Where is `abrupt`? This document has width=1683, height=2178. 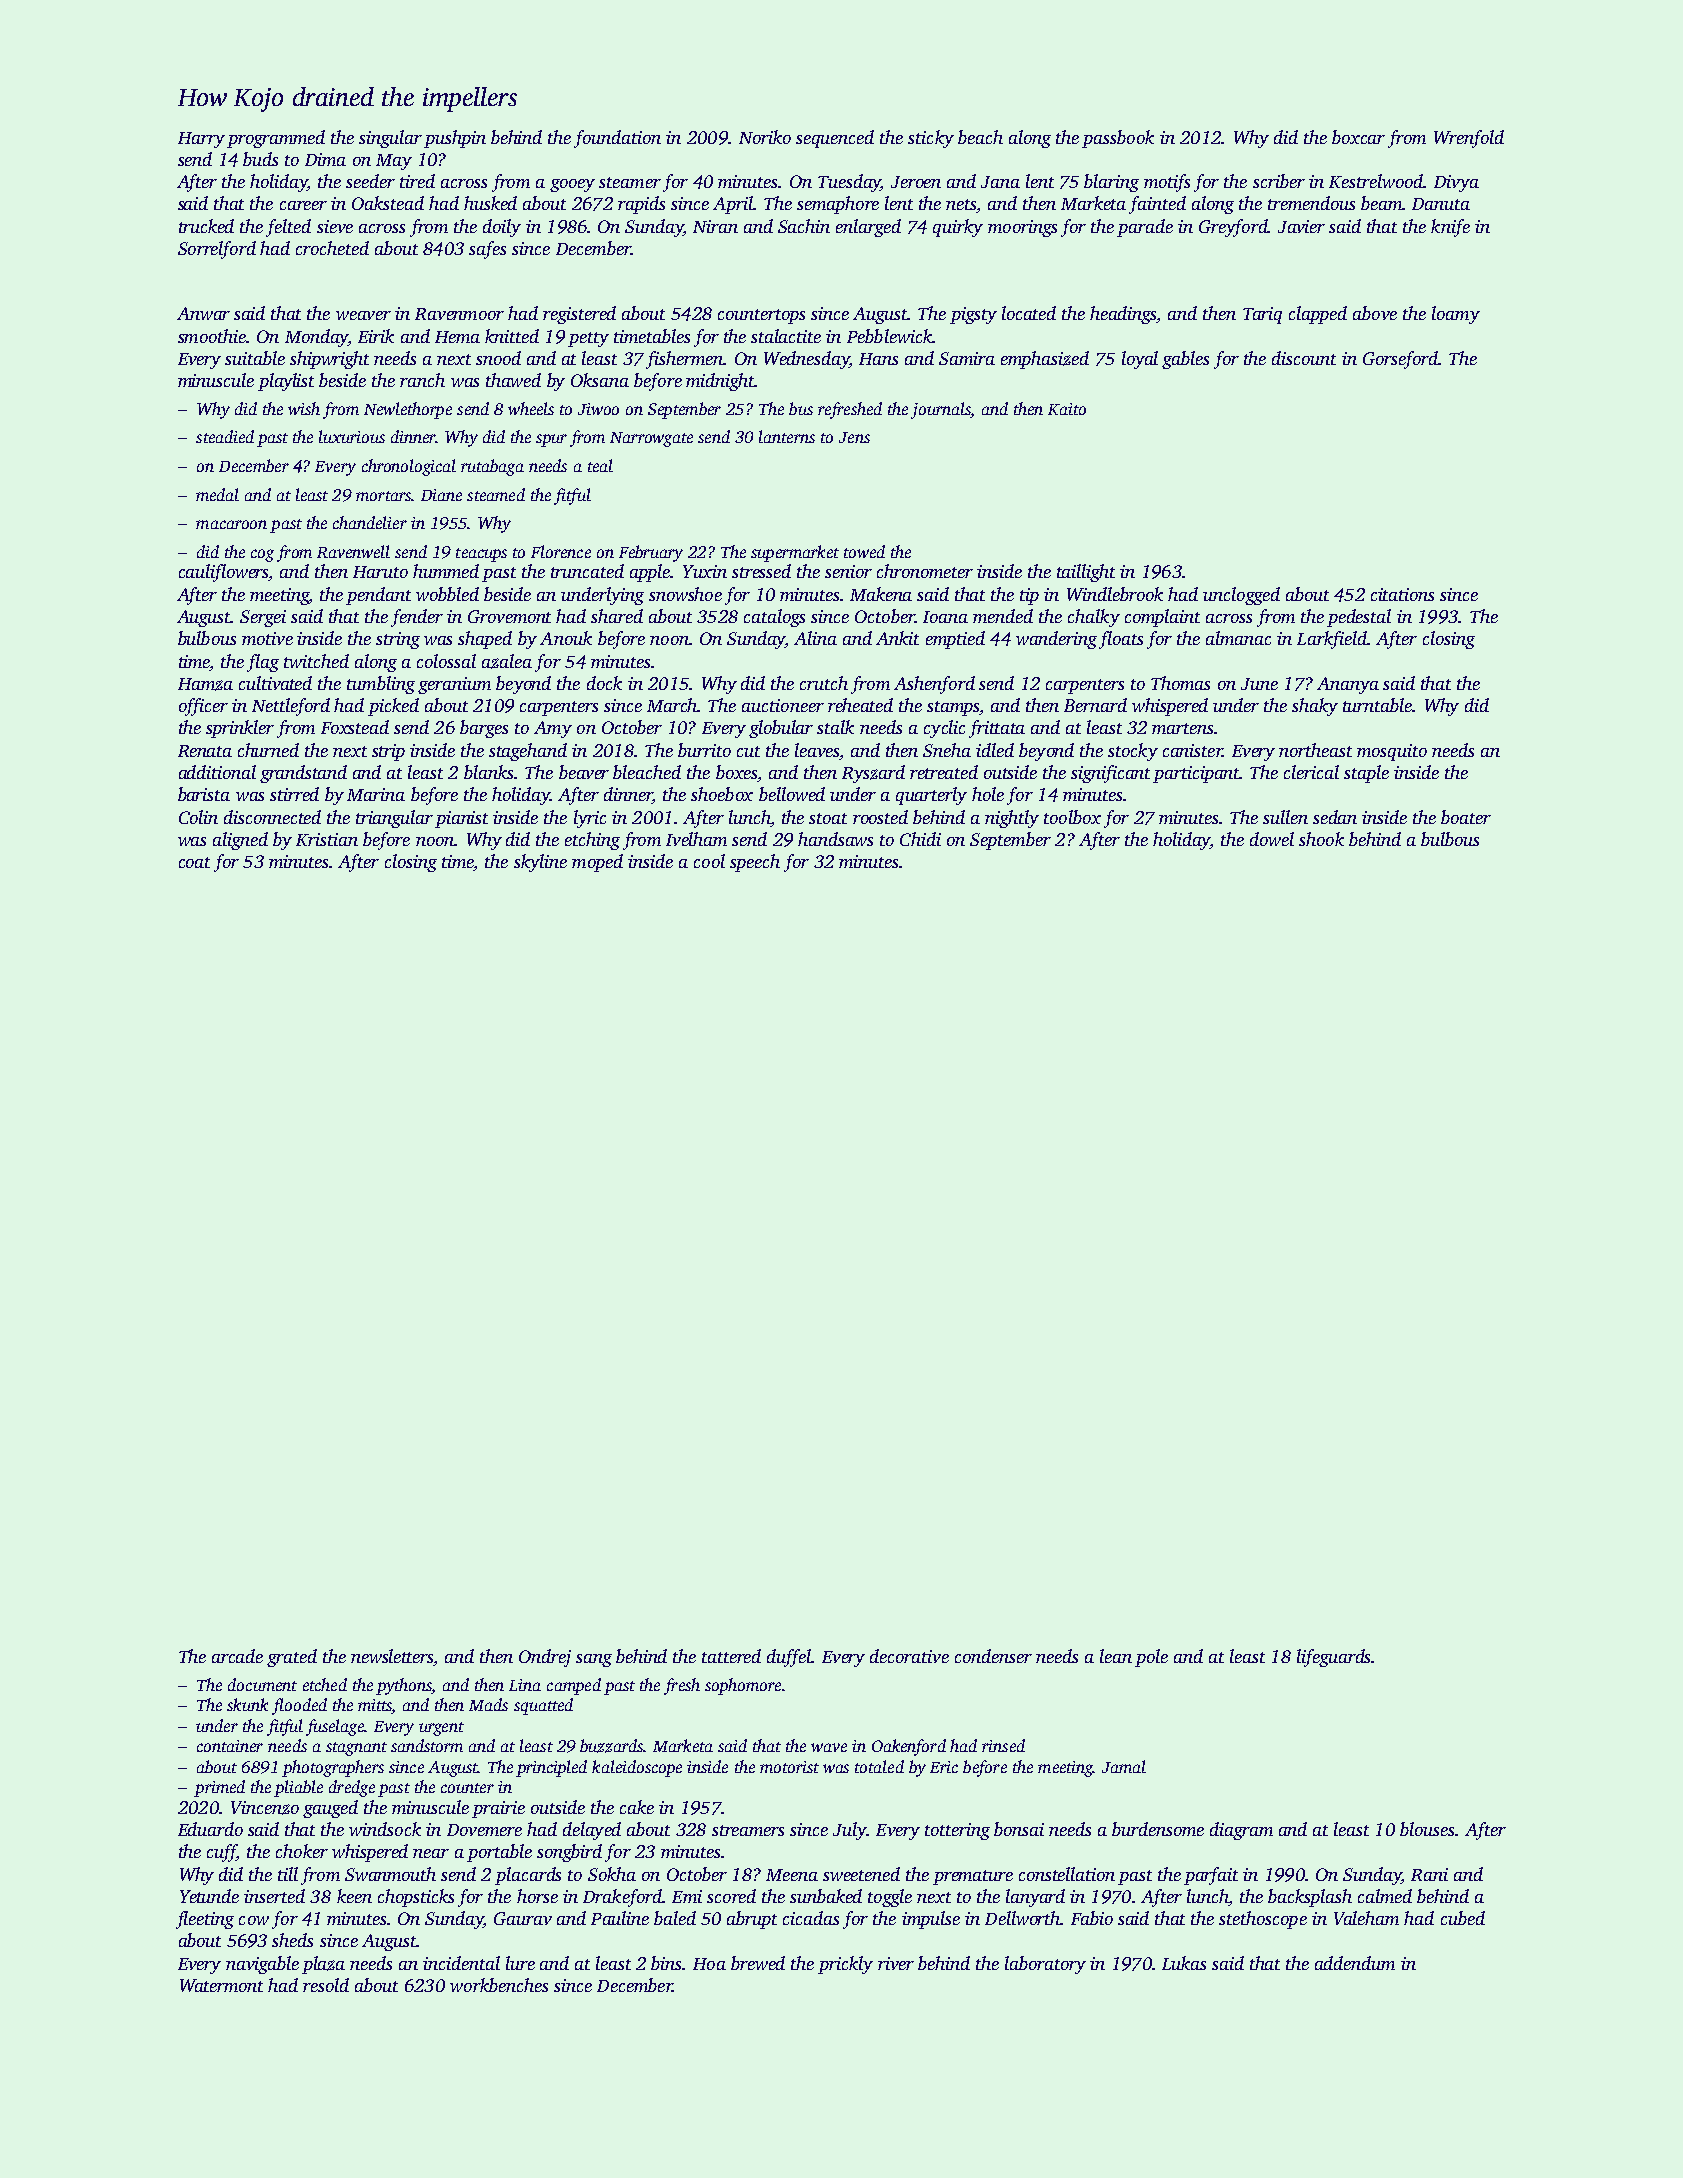 abrupt is located at coordinates (752, 1920).
